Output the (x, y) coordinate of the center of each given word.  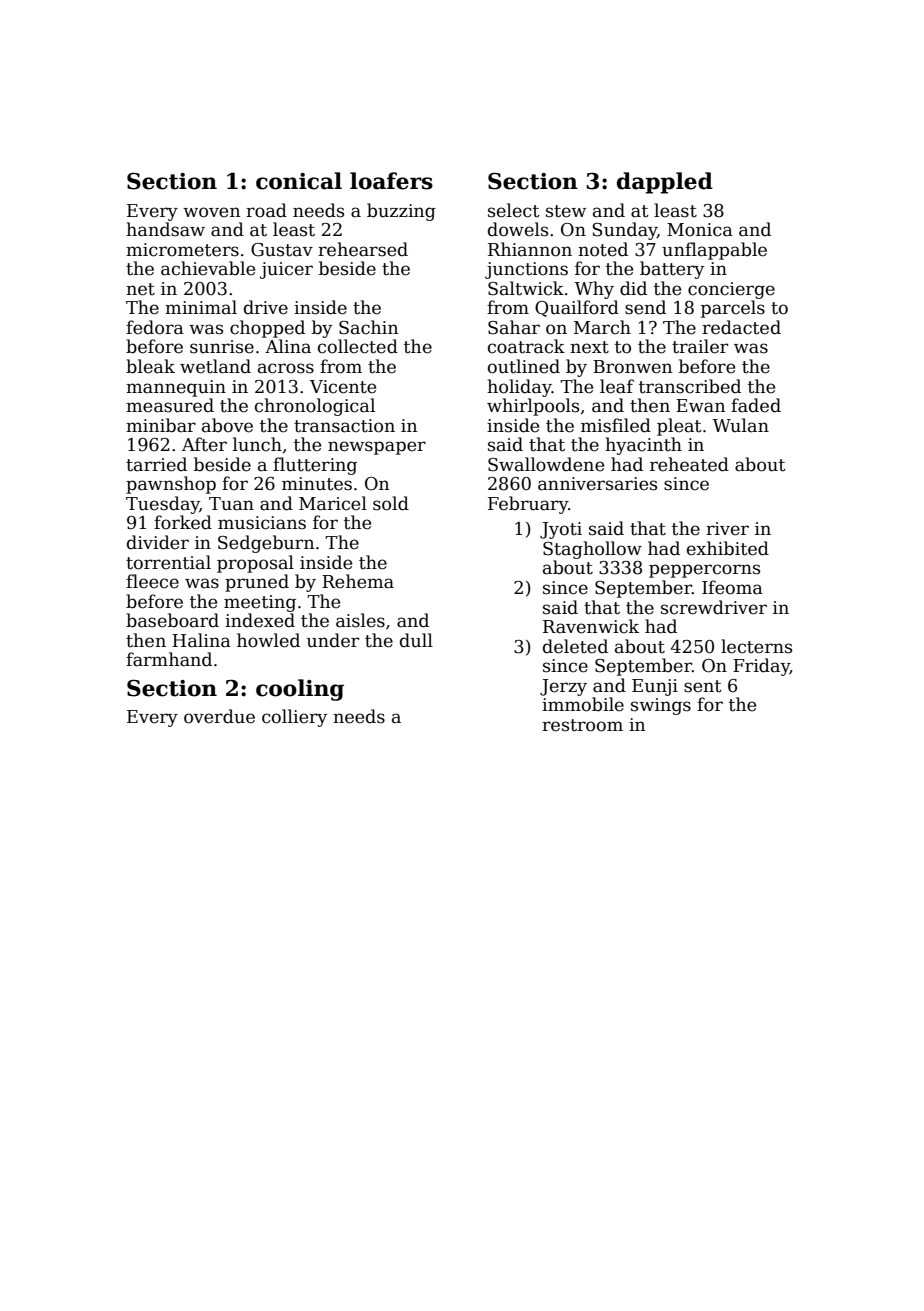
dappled (665, 183)
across (286, 368)
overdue (219, 716)
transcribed (690, 386)
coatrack (526, 346)
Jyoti (561, 530)
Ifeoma (732, 587)
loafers (391, 181)
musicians (262, 523)
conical (299, 181)
